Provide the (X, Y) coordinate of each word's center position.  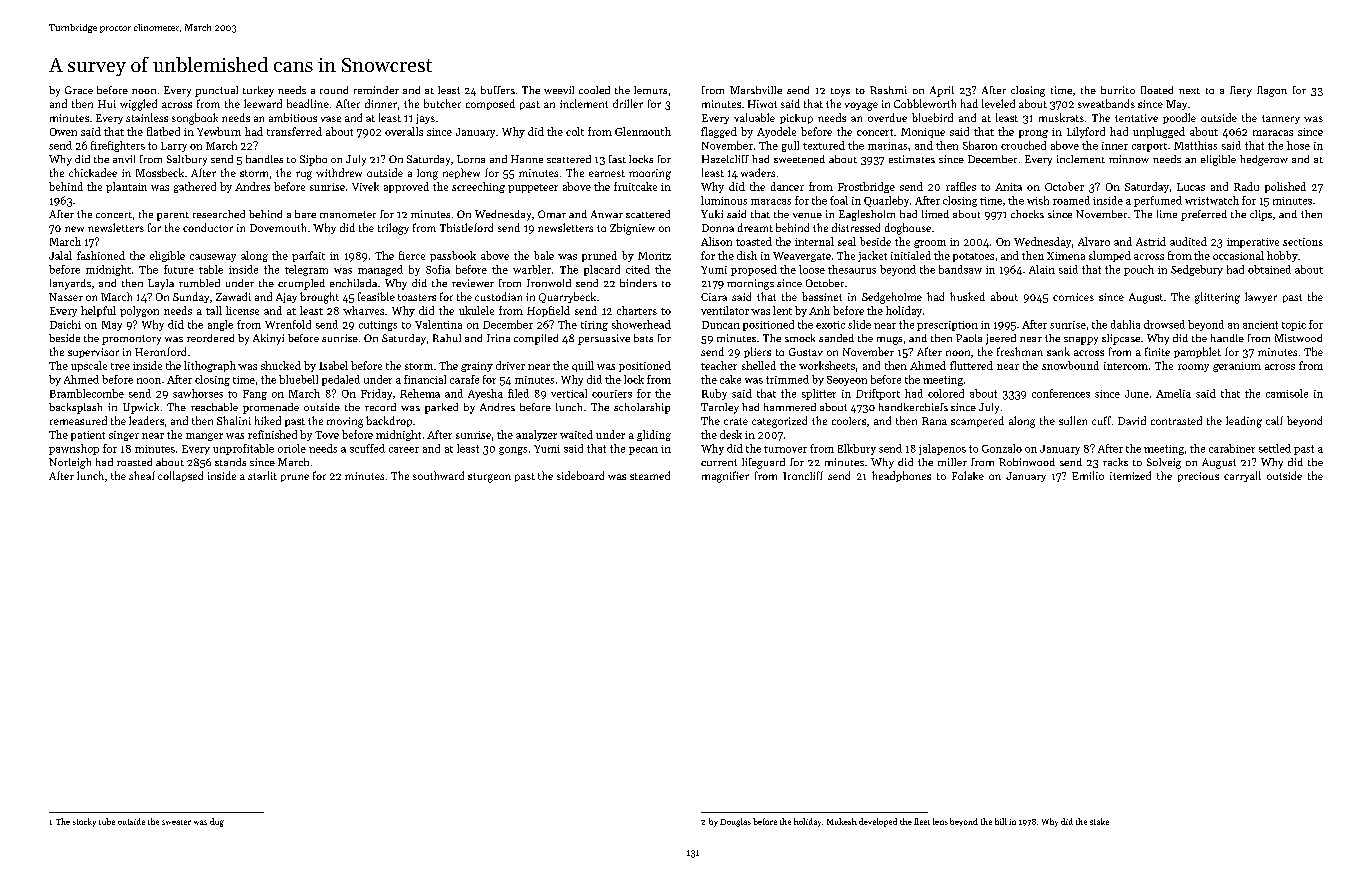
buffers (498, 90)
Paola (969, 338)
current (719, 462)
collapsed (180, 476)
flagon (1272, 91)
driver (510, 365)
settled (1275, 448)
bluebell (298, 379)
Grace (79, 90)
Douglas (735, 822)
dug (217, 822)
